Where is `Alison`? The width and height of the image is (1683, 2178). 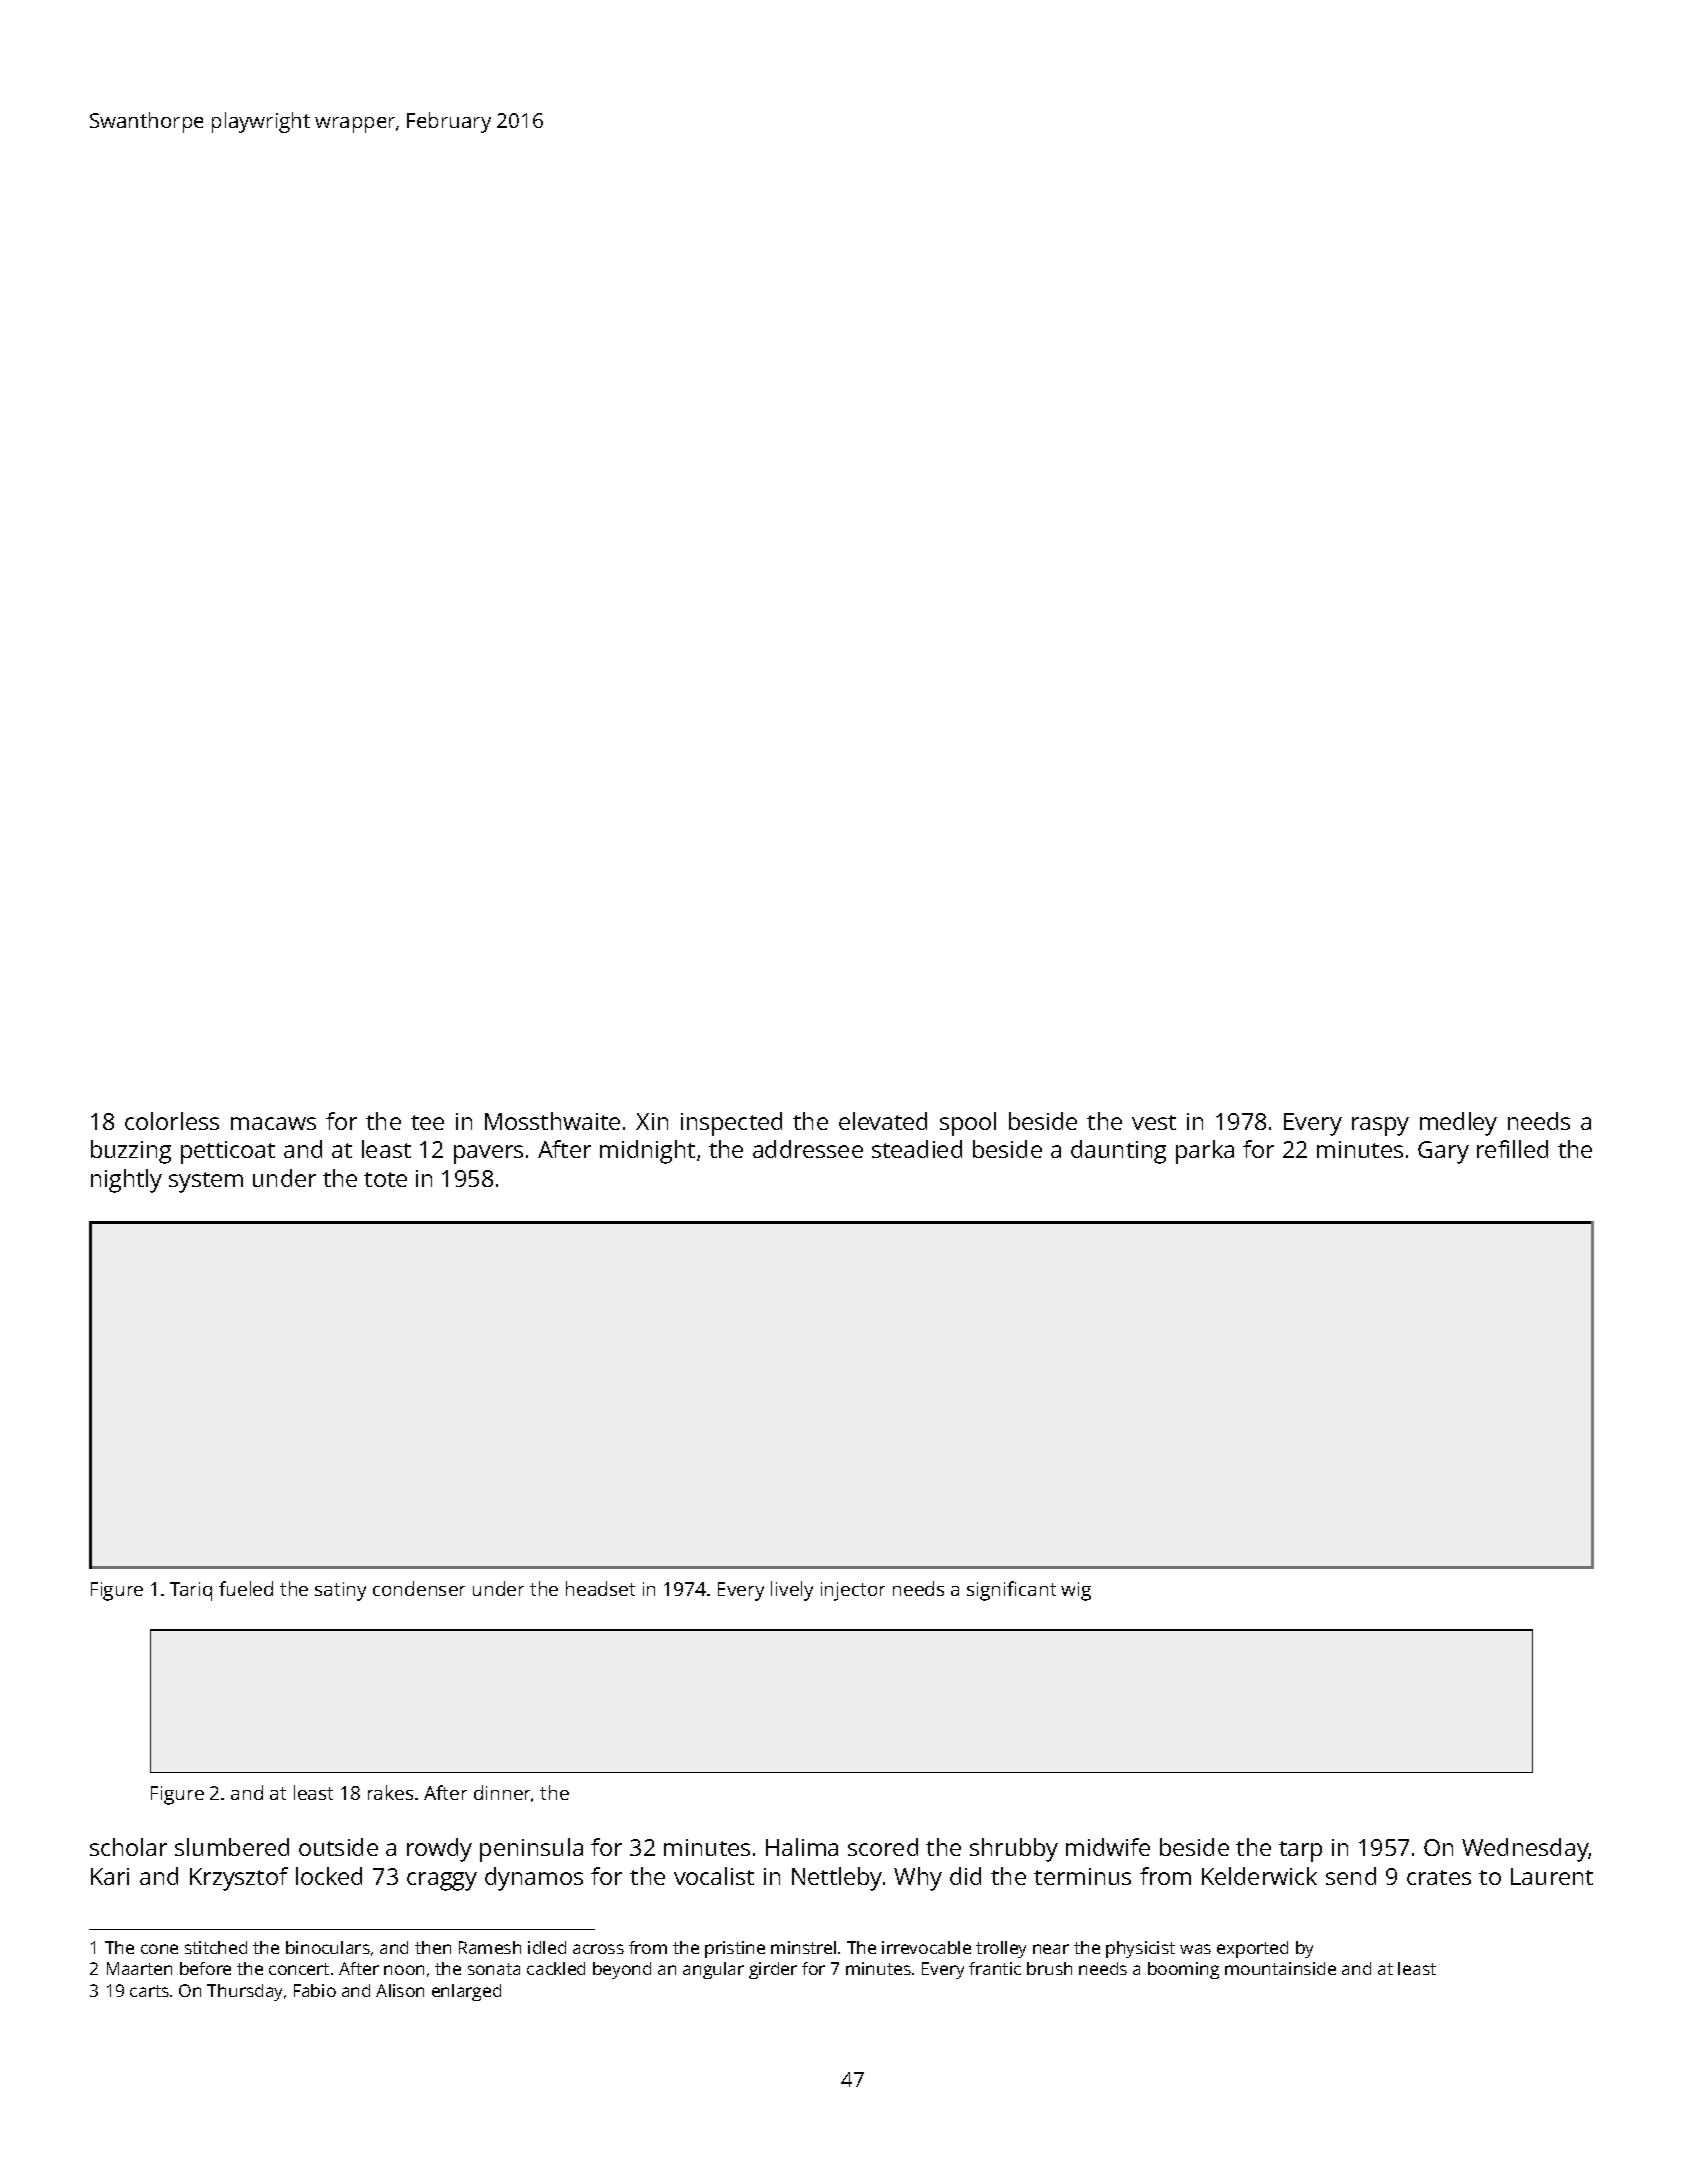 Alison is located at coordinates (400, 1990).
